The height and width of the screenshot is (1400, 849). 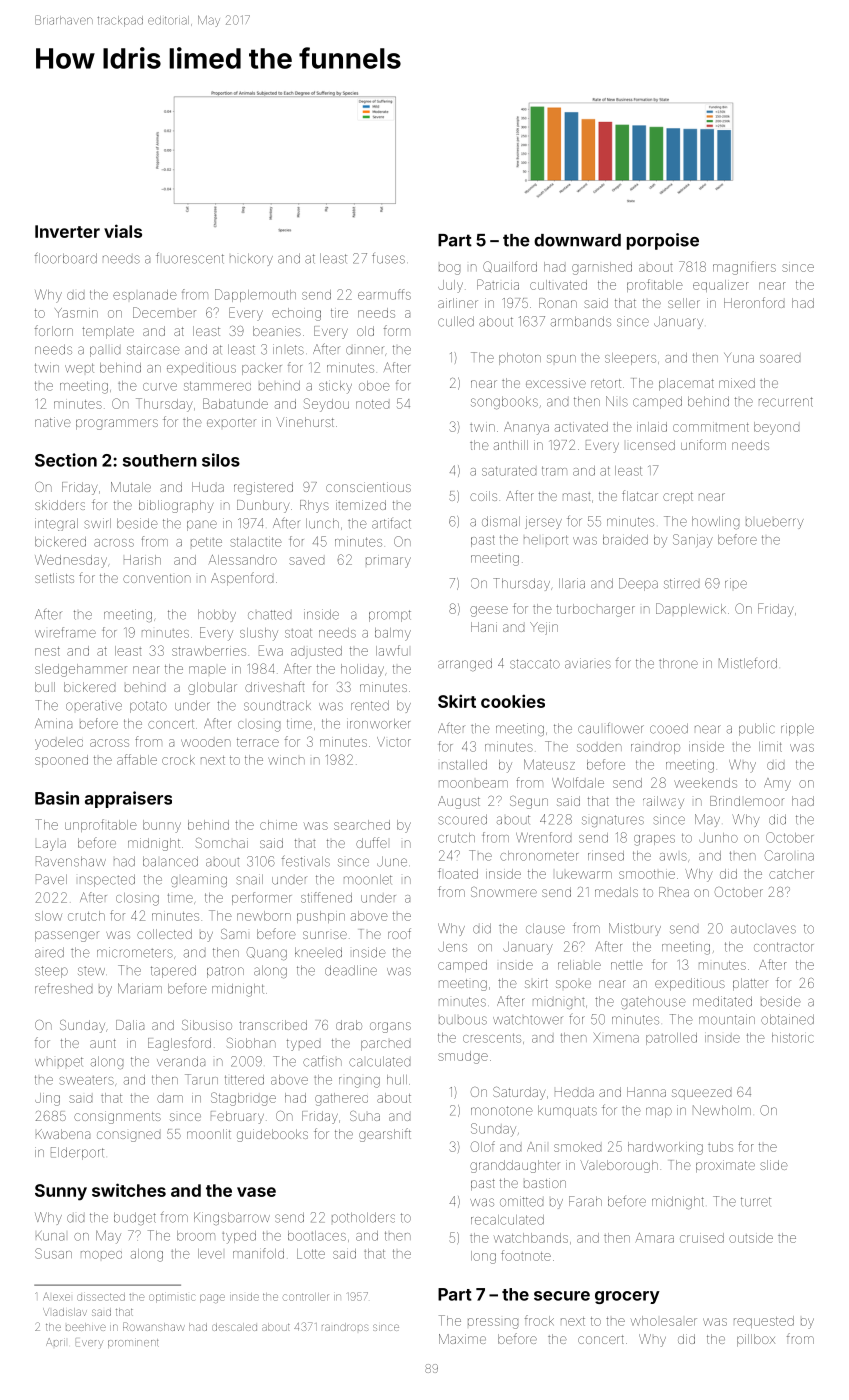 I want to click on mast, so click(x=577, y=497).
